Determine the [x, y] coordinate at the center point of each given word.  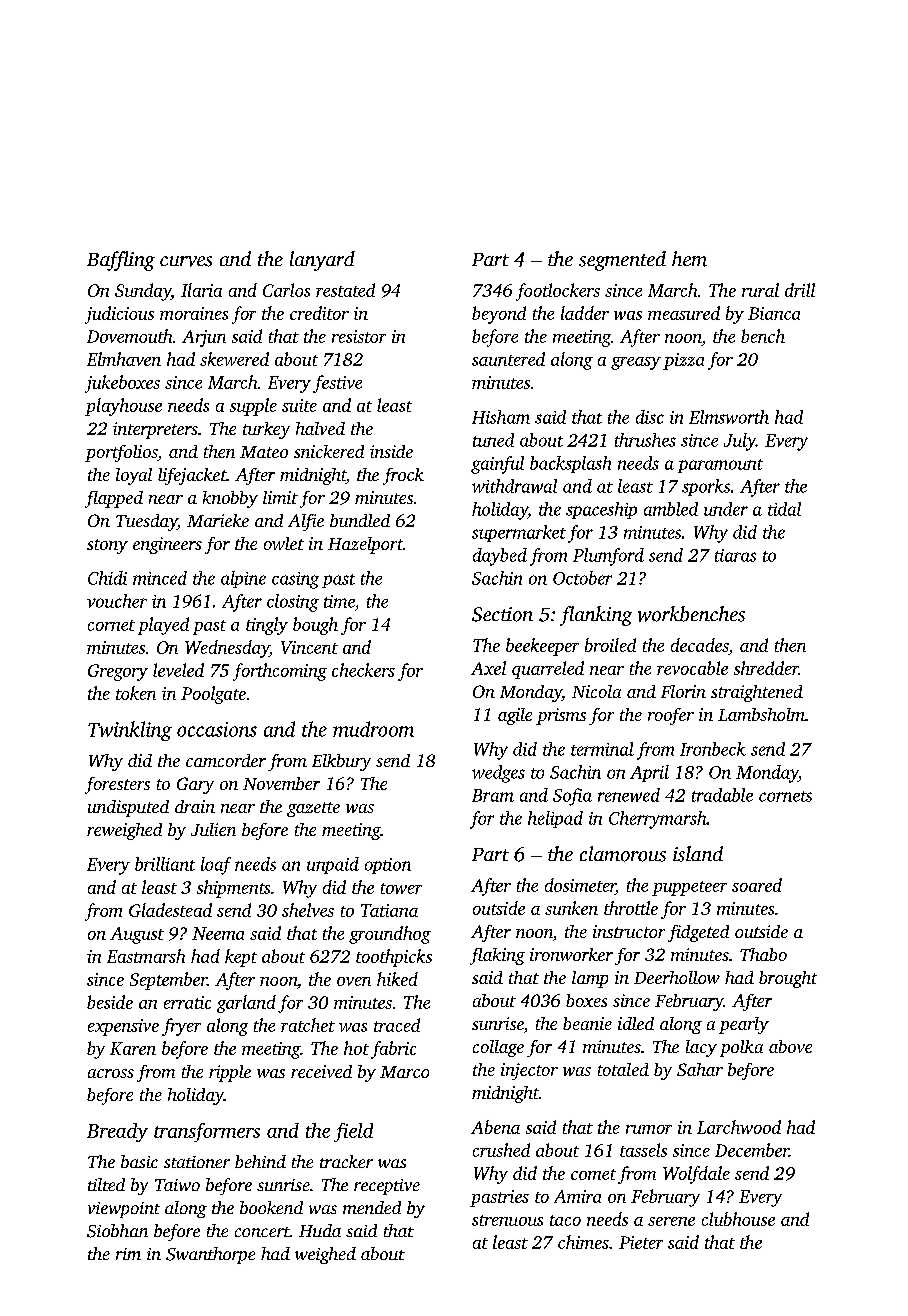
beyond [499, 315]
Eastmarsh [146, 956]
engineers [167, 545]
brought [788, 979]
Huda [320, 1230]
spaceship [601, 510]
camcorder [226, 760]
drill [800, 290]
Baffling [121, 261]
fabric [393, 1050]
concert [262, 1232]
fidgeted [698, 933]
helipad [555, 819]
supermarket [519, 533]
